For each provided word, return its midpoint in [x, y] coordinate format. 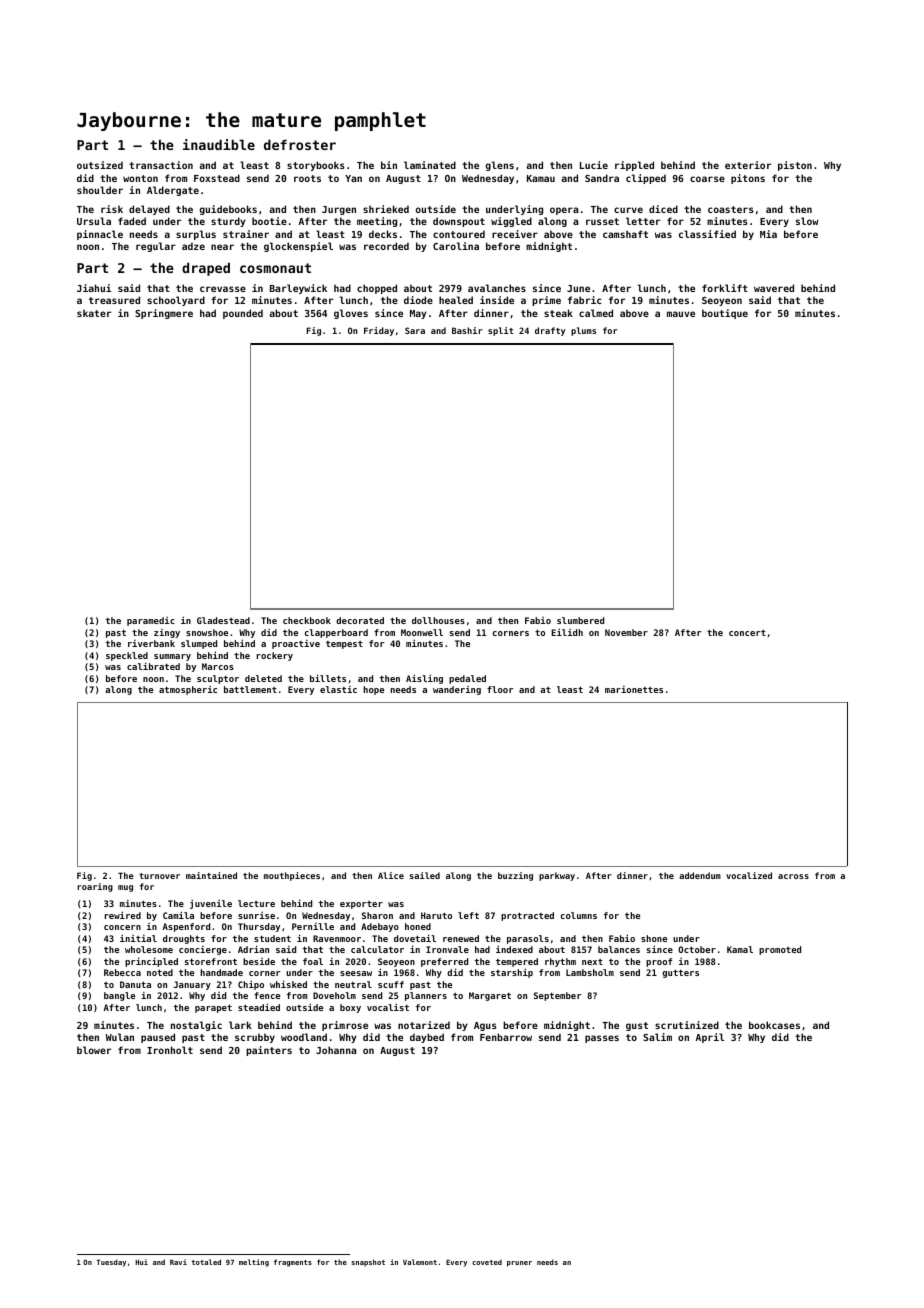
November [626, 632]
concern [122, 927]
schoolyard [176, 301]
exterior [748, 165]
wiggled [511, 222]
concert [747, 633]
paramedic [151, 621]
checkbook [307, 620]
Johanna [336, 1050]
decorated [360, 620]
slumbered [580, 620]
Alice [391, 875]
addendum [700, 875]
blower [94, 1050]
